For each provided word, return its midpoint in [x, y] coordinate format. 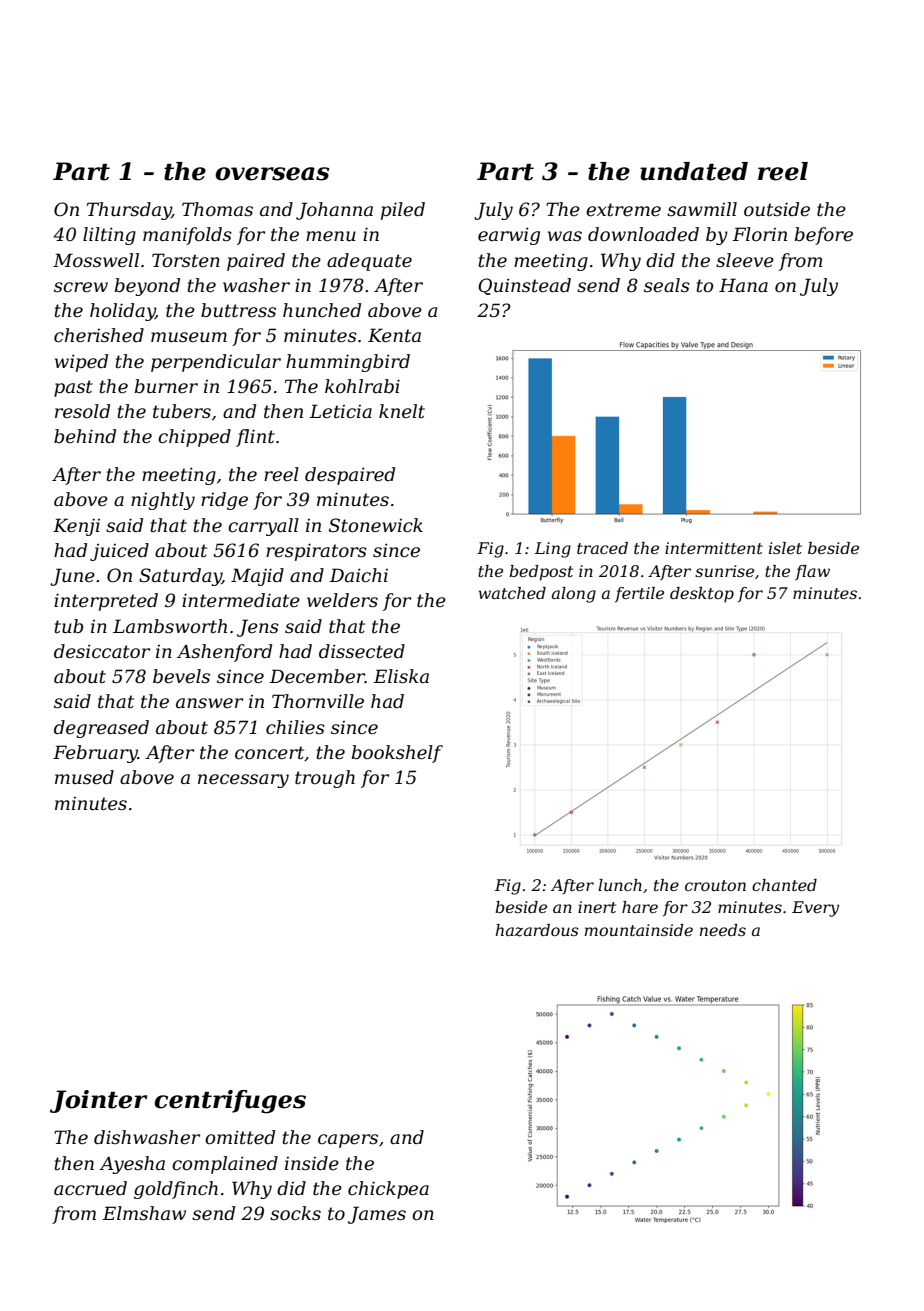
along [574, 595]
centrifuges [230, 1102]
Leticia [340, 411]
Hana [743, 285]
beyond [147, 287]
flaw [812, 573]
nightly [163, 501]
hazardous [537, 930]
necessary [243, 781]
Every [815, 909]
